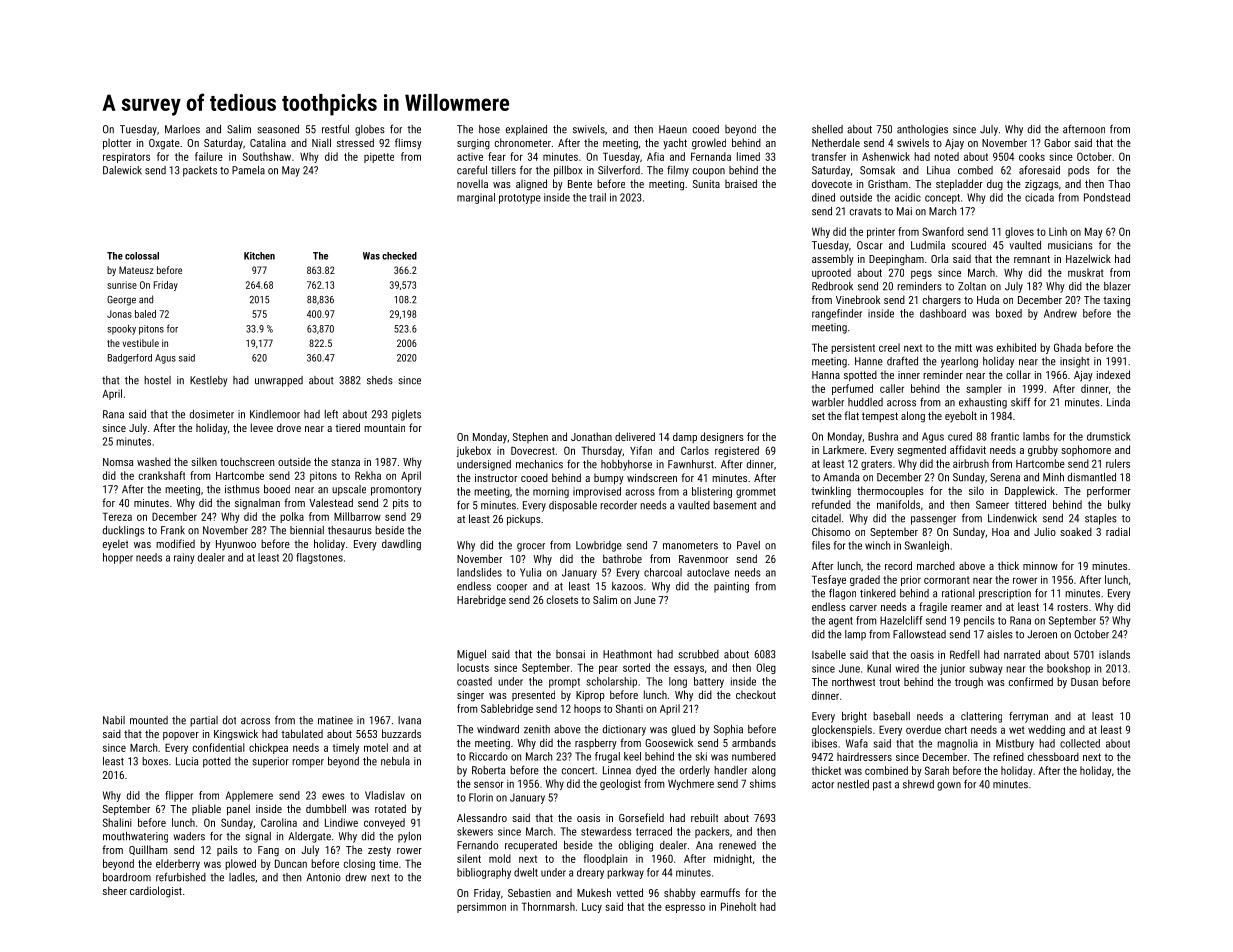 The image size is (1233, 952). I want to click on trail, so click(597, 197).
